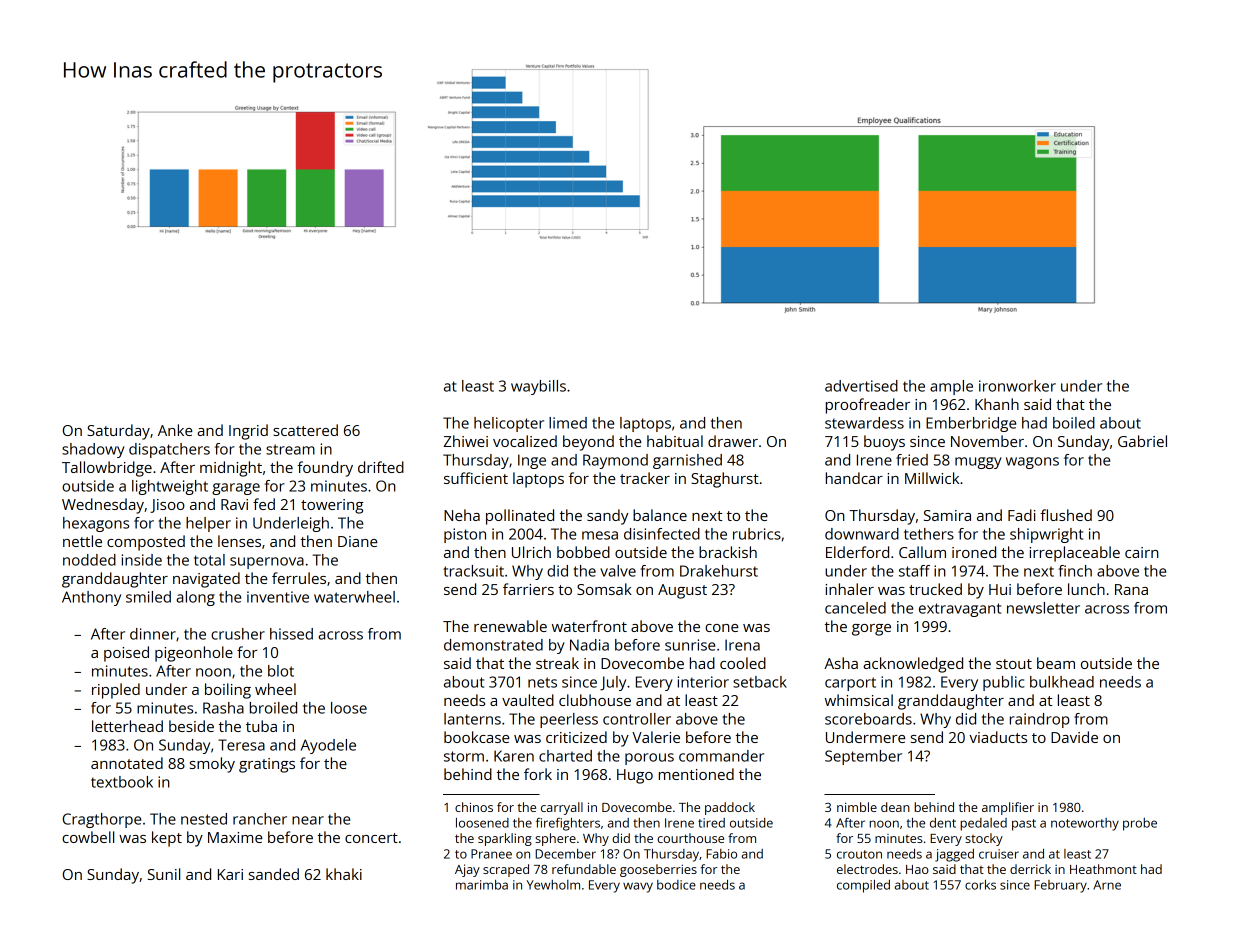 The image size is (1233, 952). What do you see at coordinates (175, 430) in the page?
I see `Anke` at bounding box center [175, 430].
